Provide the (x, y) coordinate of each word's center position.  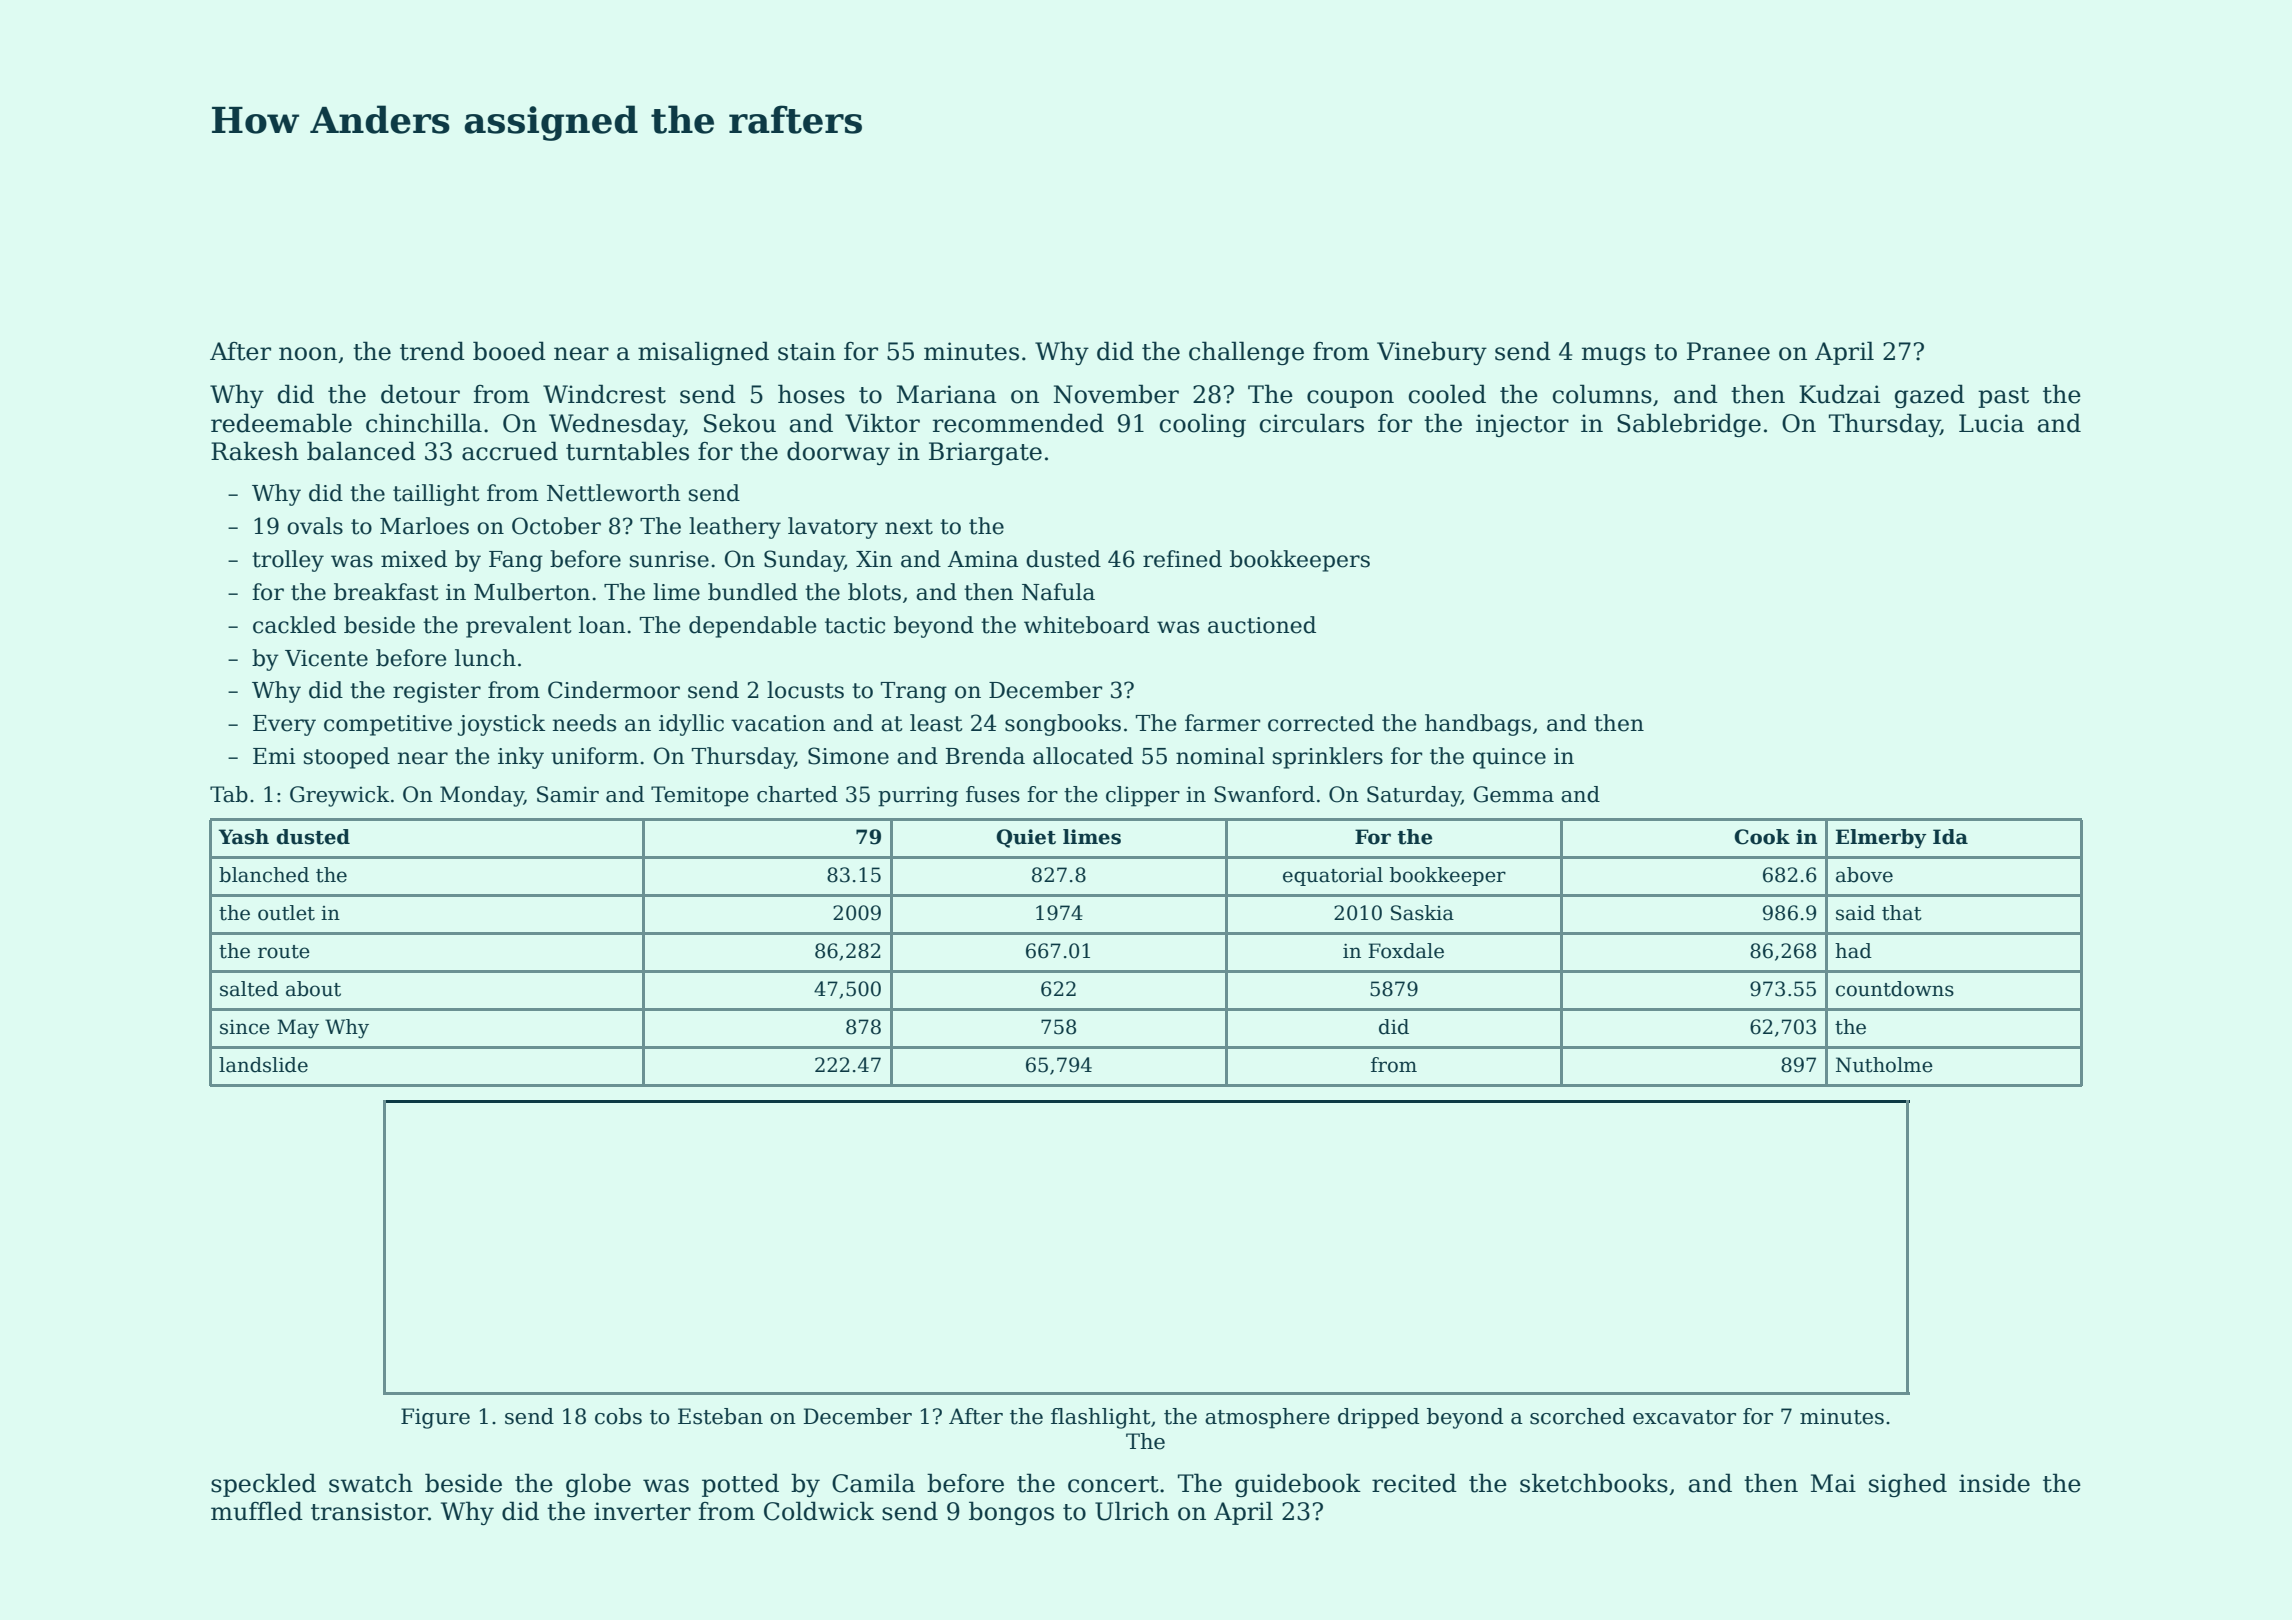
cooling (1203, 425)
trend (432, 351)
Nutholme (1884, 1065)
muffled (257, 1511)
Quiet (1026, 838)
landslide (263, 1065)
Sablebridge (1689, 425)
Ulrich (1132, 1511)
